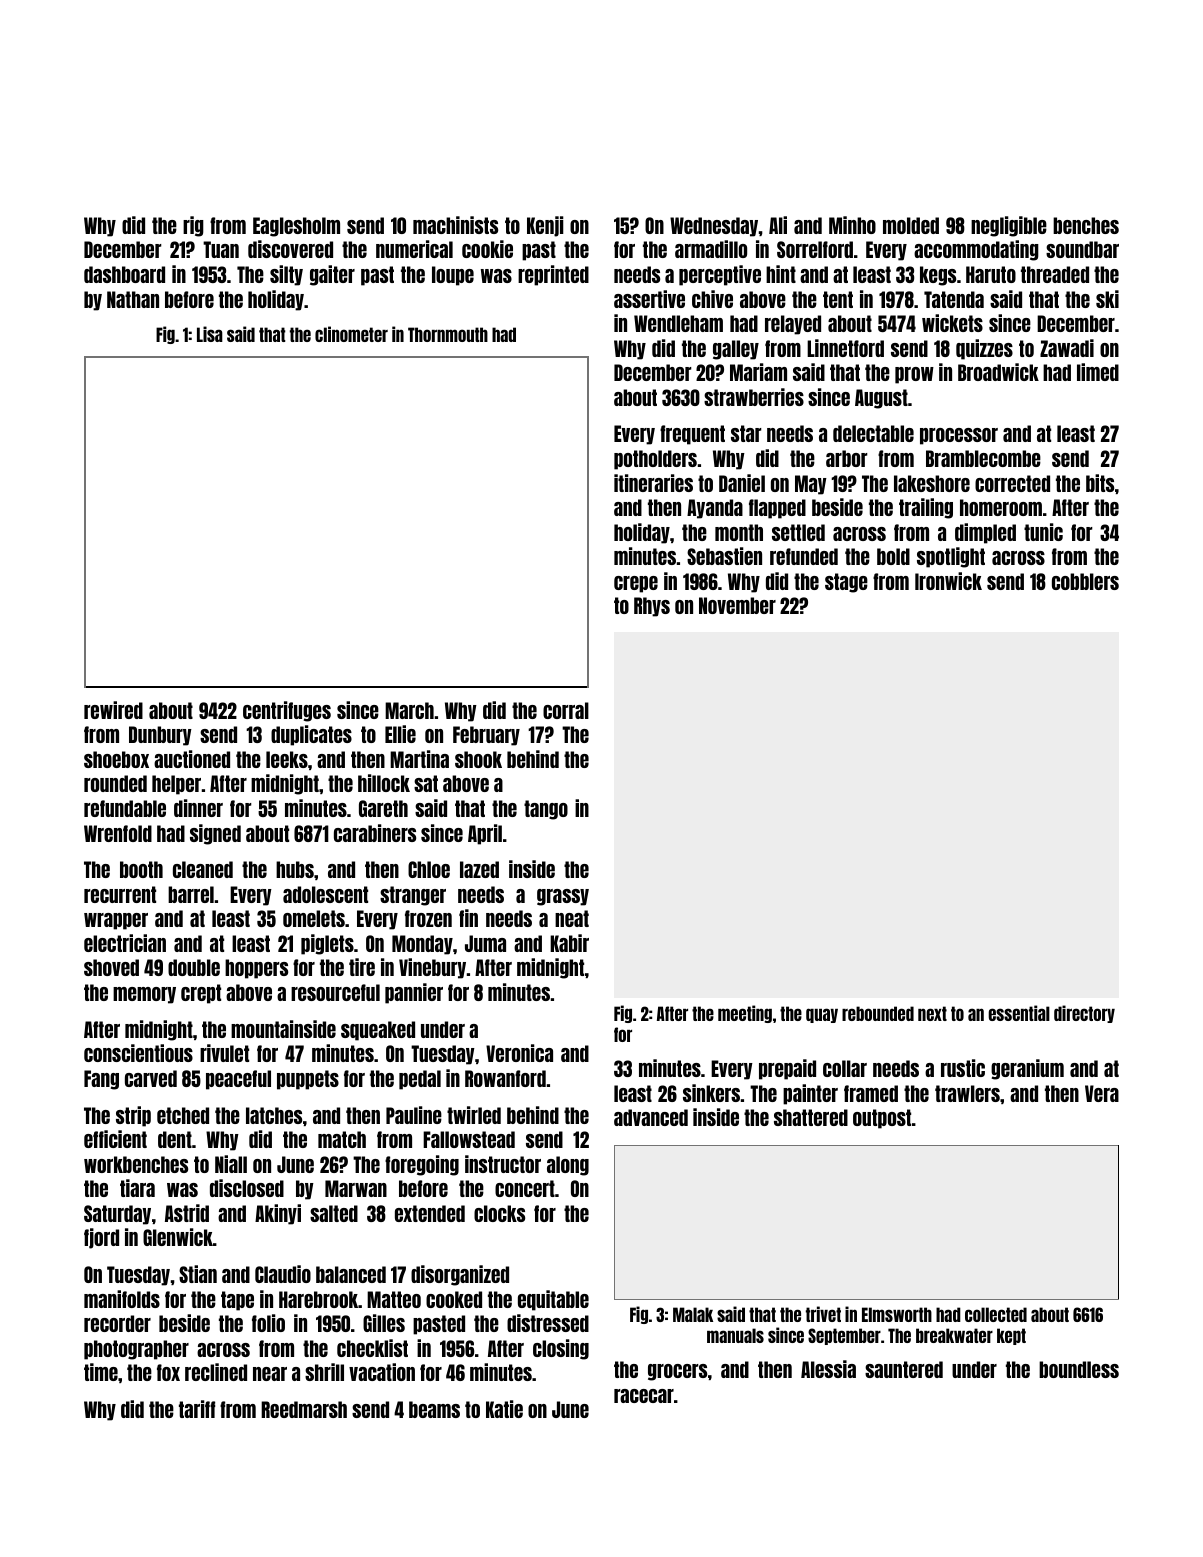 This document has height=1557, width=1203. I want to click on Eaglesholm, so click(296, 227).
